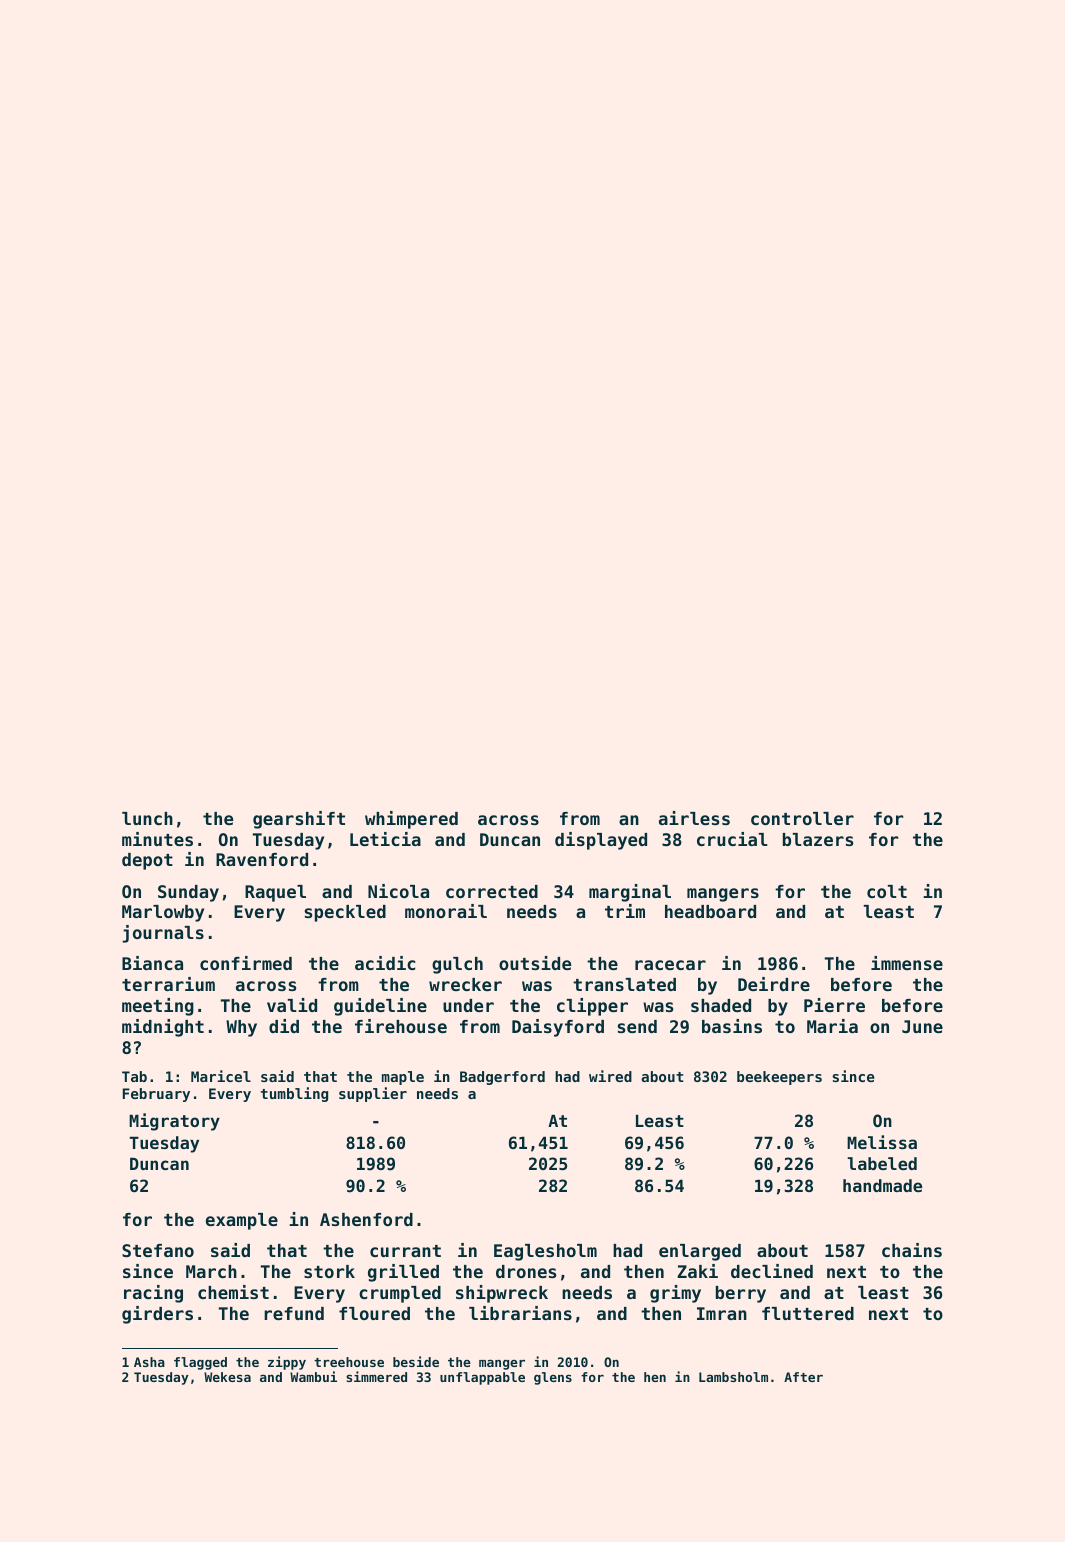 Image resolution: width=1065 pixels, height=1542 pixels. What do you see at coordinates (553, 1378) in the screenshot?
I see `glens` at bounding box center [553, 1378].
